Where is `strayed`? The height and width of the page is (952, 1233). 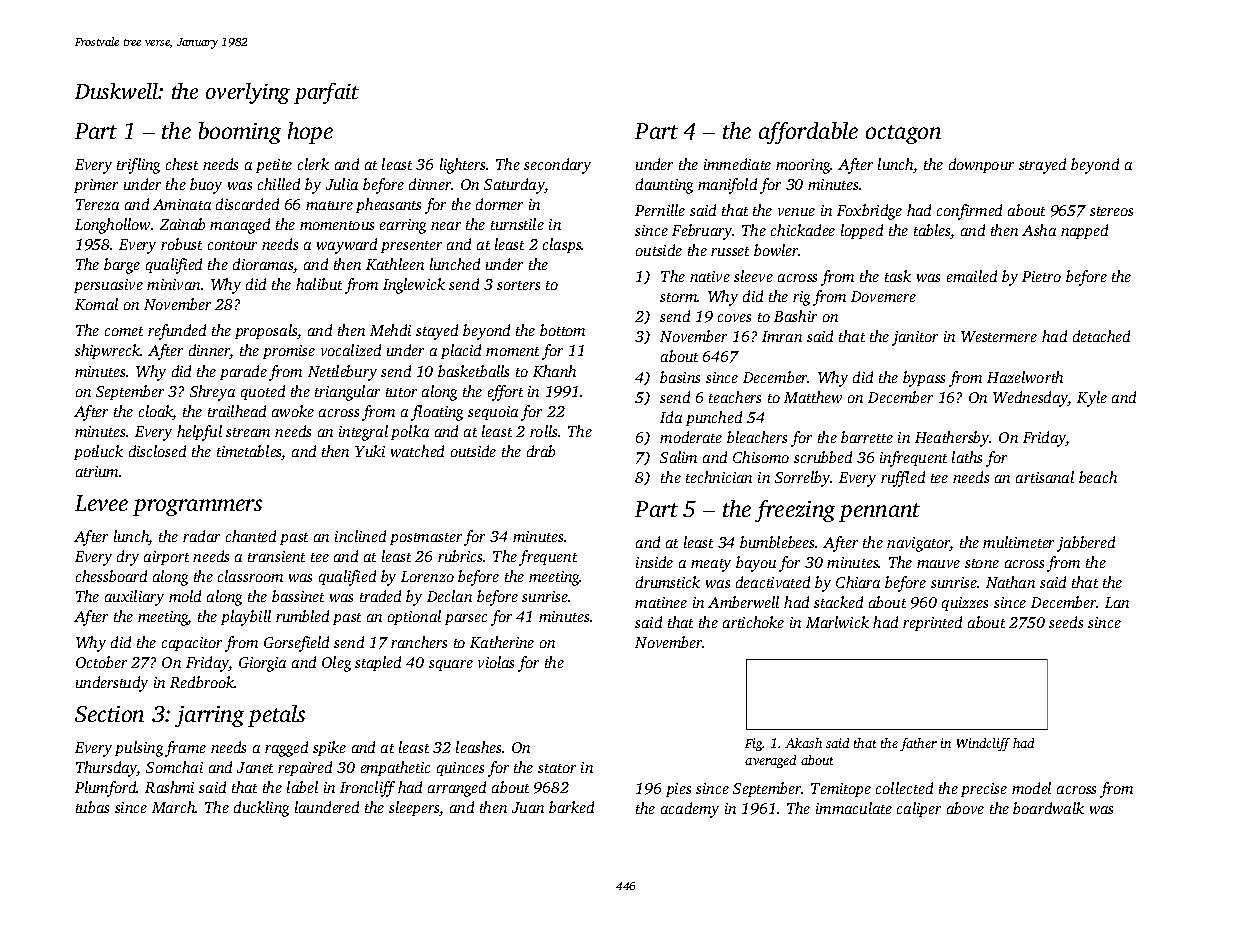 strayed is located at coordinates (1042, 166).
